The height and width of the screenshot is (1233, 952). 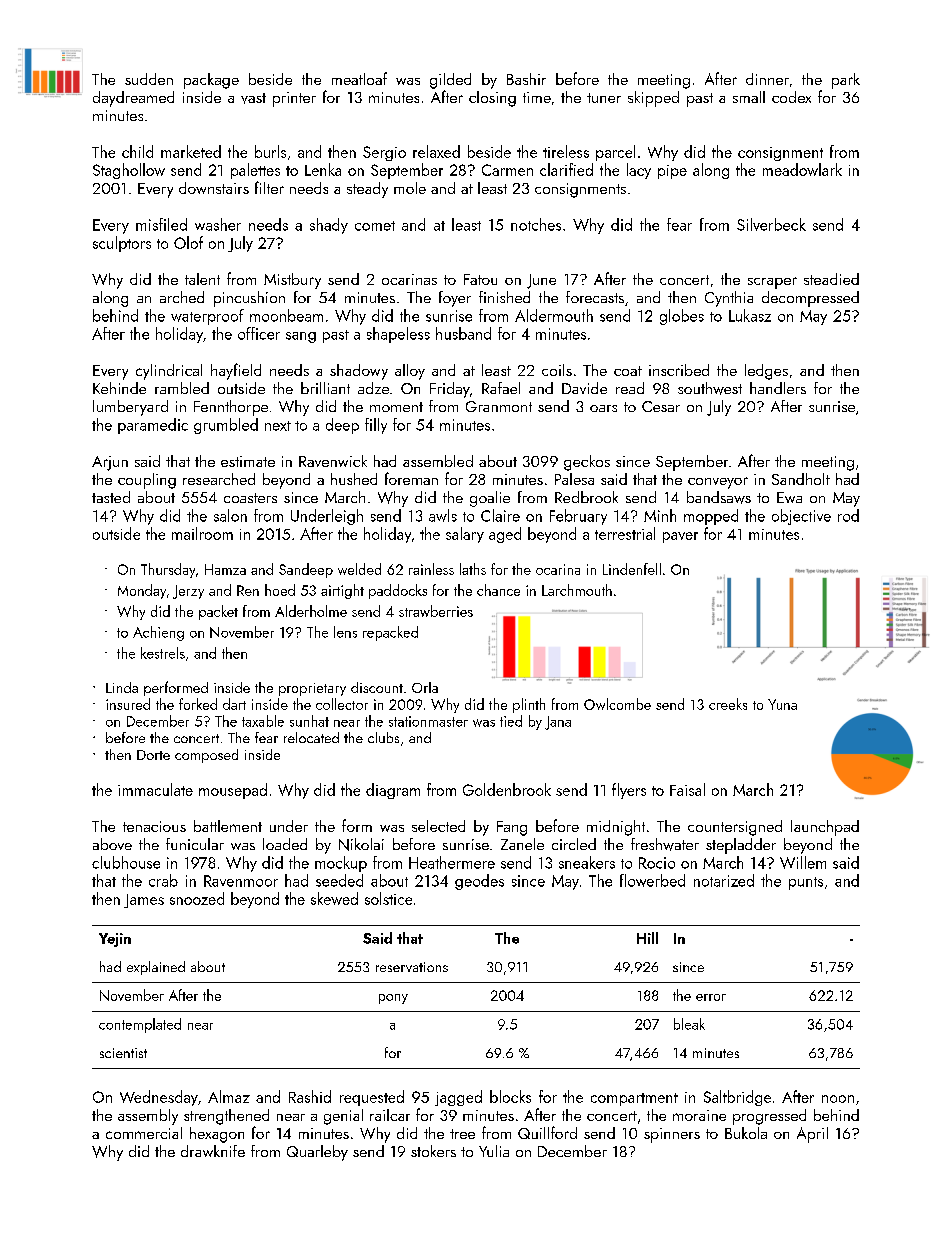 I want to click on dinner, so click(x=767, y=79).
